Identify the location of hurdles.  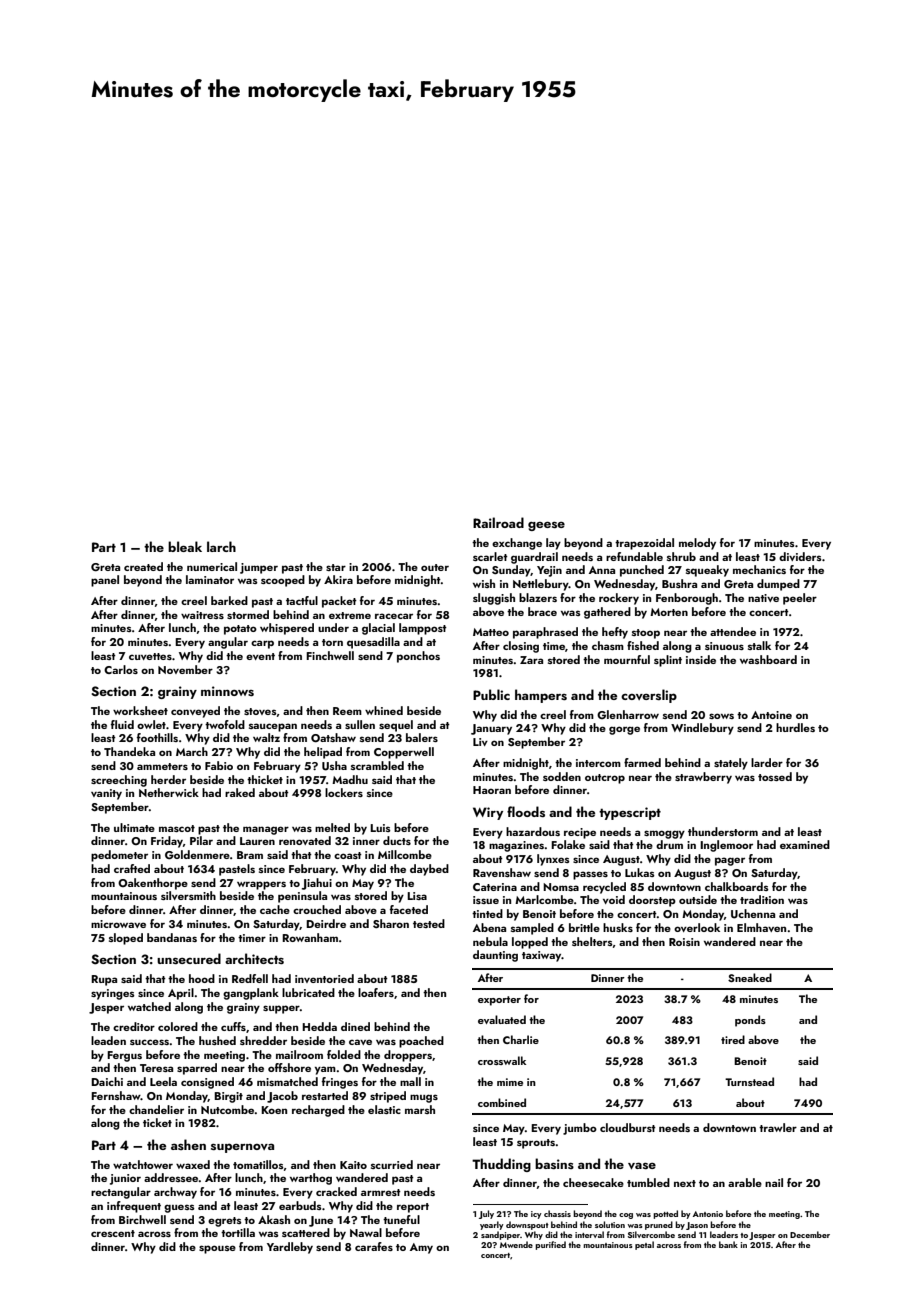
(795, 727).
